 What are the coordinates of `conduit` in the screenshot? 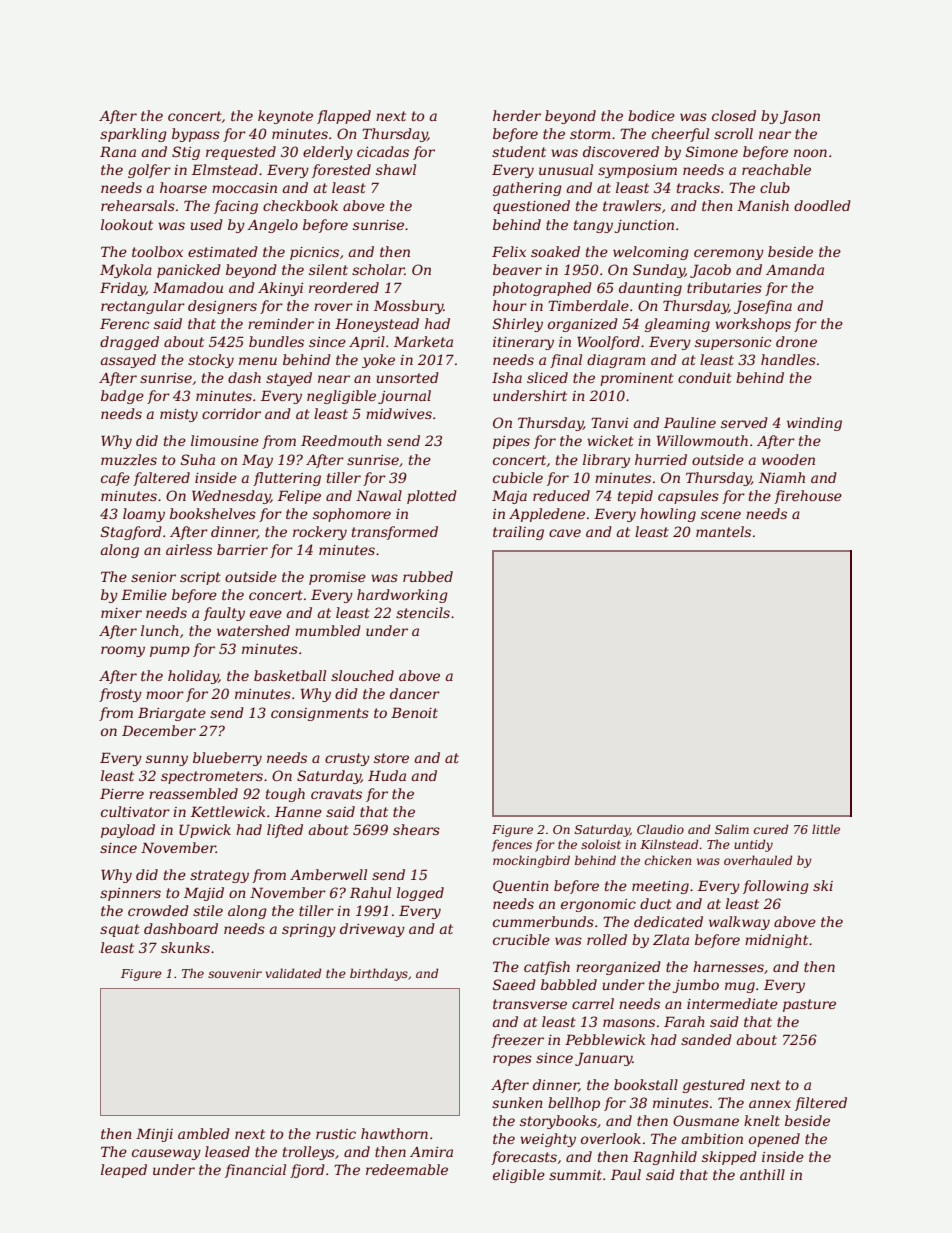 It's located at (705, 377).
